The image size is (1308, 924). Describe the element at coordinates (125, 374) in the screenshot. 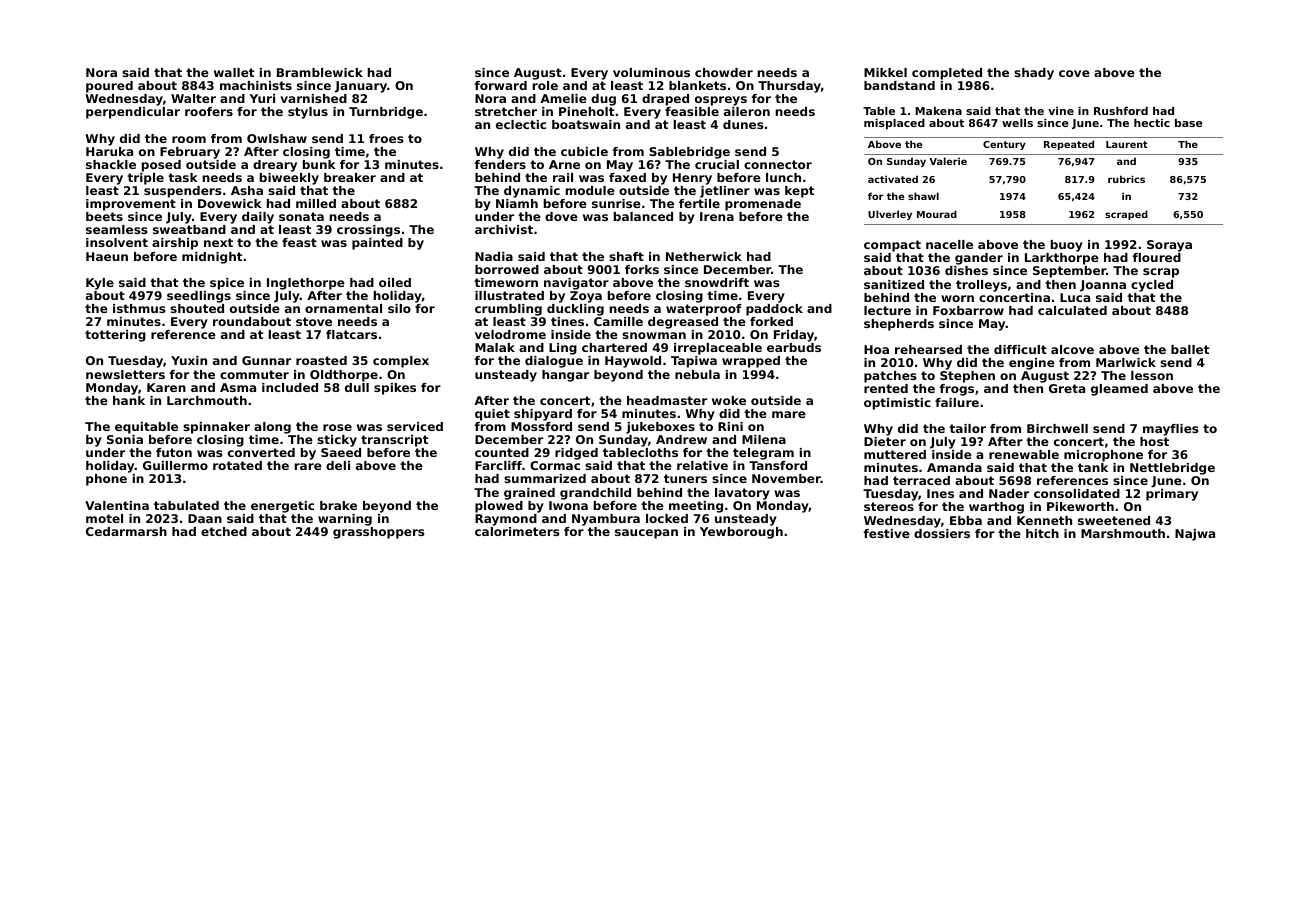

I see `newsletters` at that location.
